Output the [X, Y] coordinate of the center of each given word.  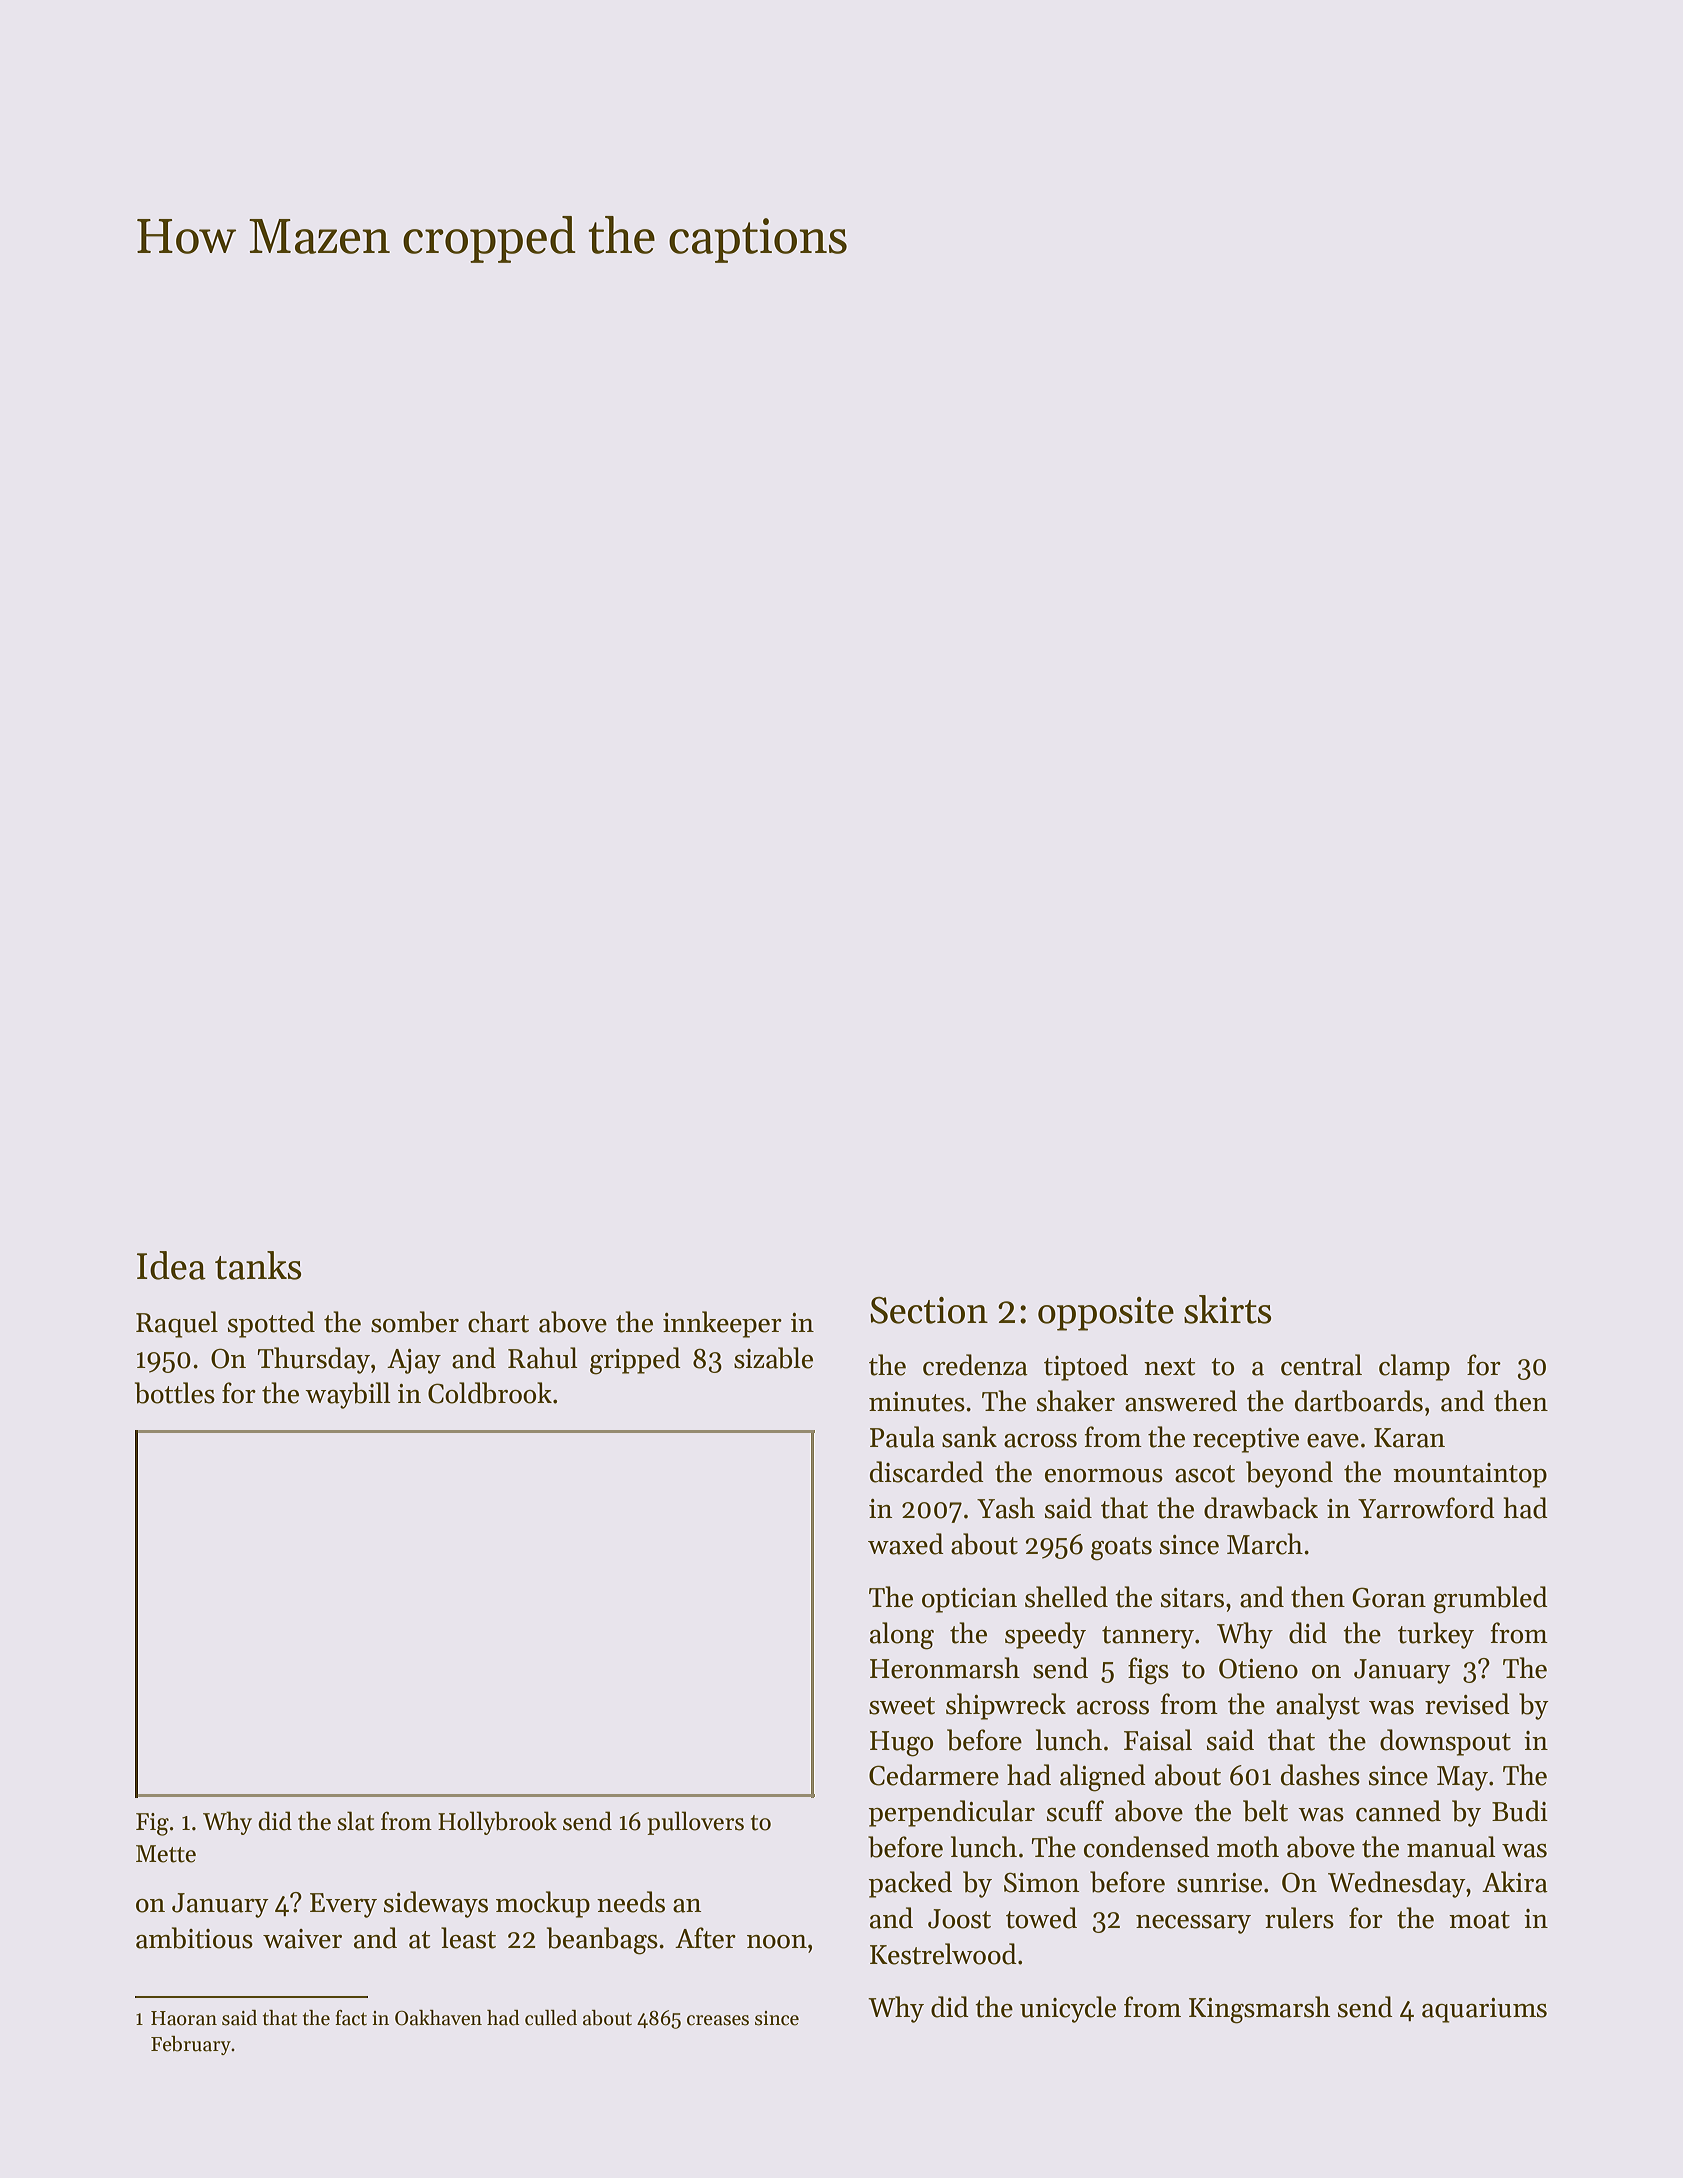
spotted [271, 1324]
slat [355, 1821]
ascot [1205, 1474]
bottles [175, 1393]
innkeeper [722, 1324]
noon [777, 1942]
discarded [927, 1472]
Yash [1006, 1508]
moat [1479, 1920]
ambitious [194, 1938]
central [1321, 1365]
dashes [1320, 1775]
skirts [1227, 1309]
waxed [906, 1544]
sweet [902, 1706]
